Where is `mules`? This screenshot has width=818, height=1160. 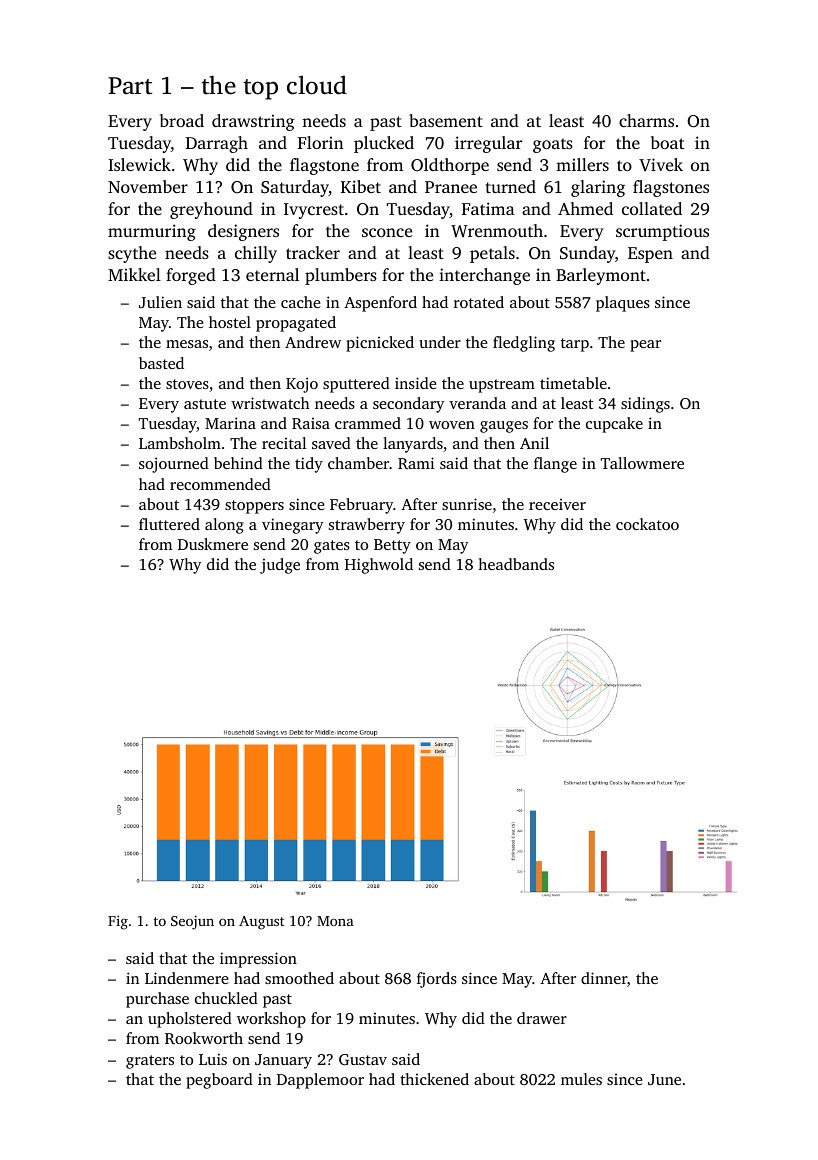 mules is located at coordinates (581, 1079).
